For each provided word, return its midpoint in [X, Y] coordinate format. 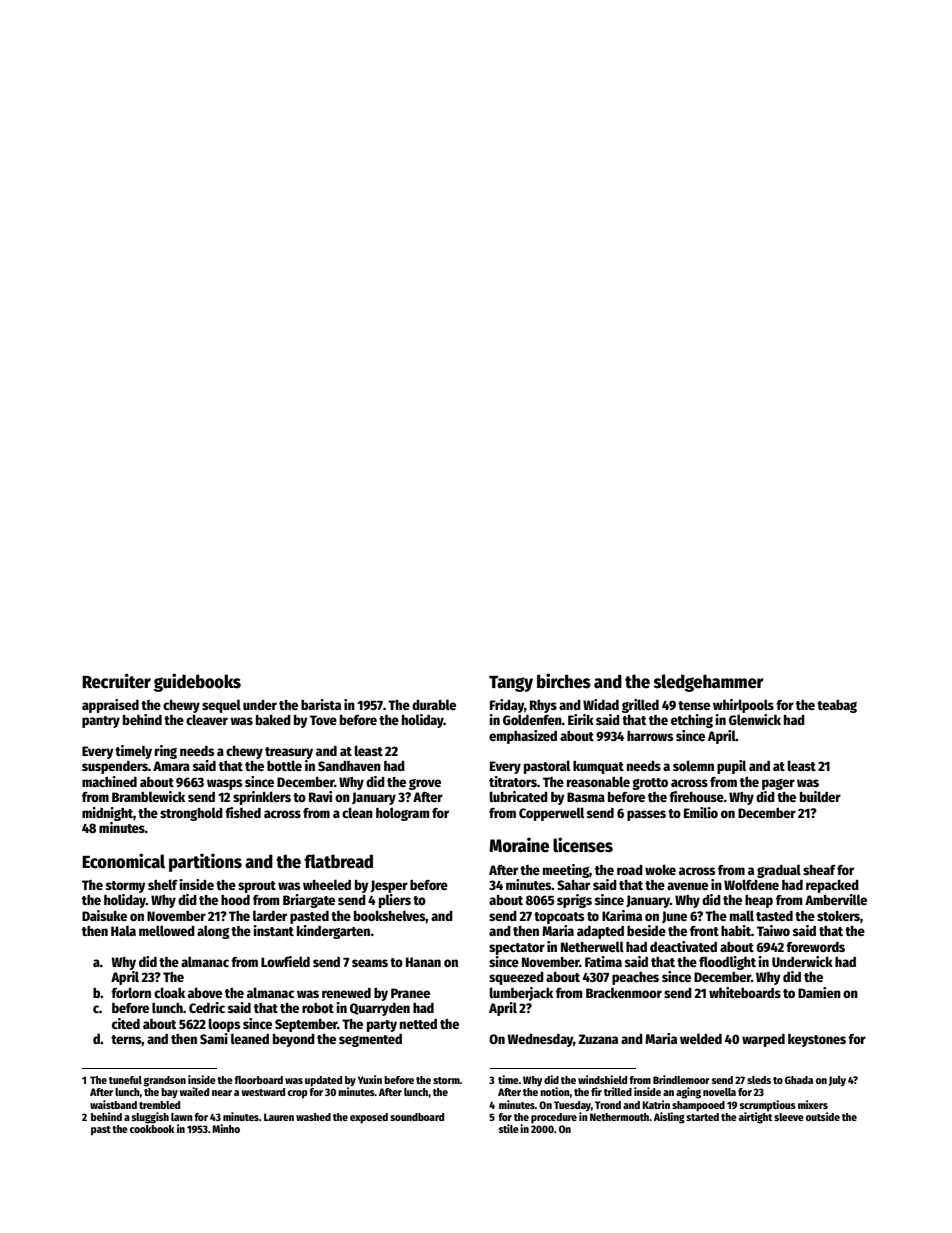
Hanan [423, 962]
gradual [779, 871]
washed [313, 1117]
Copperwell [551, 814]
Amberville [836, 899]
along [213, 932]
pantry [101, 722]
